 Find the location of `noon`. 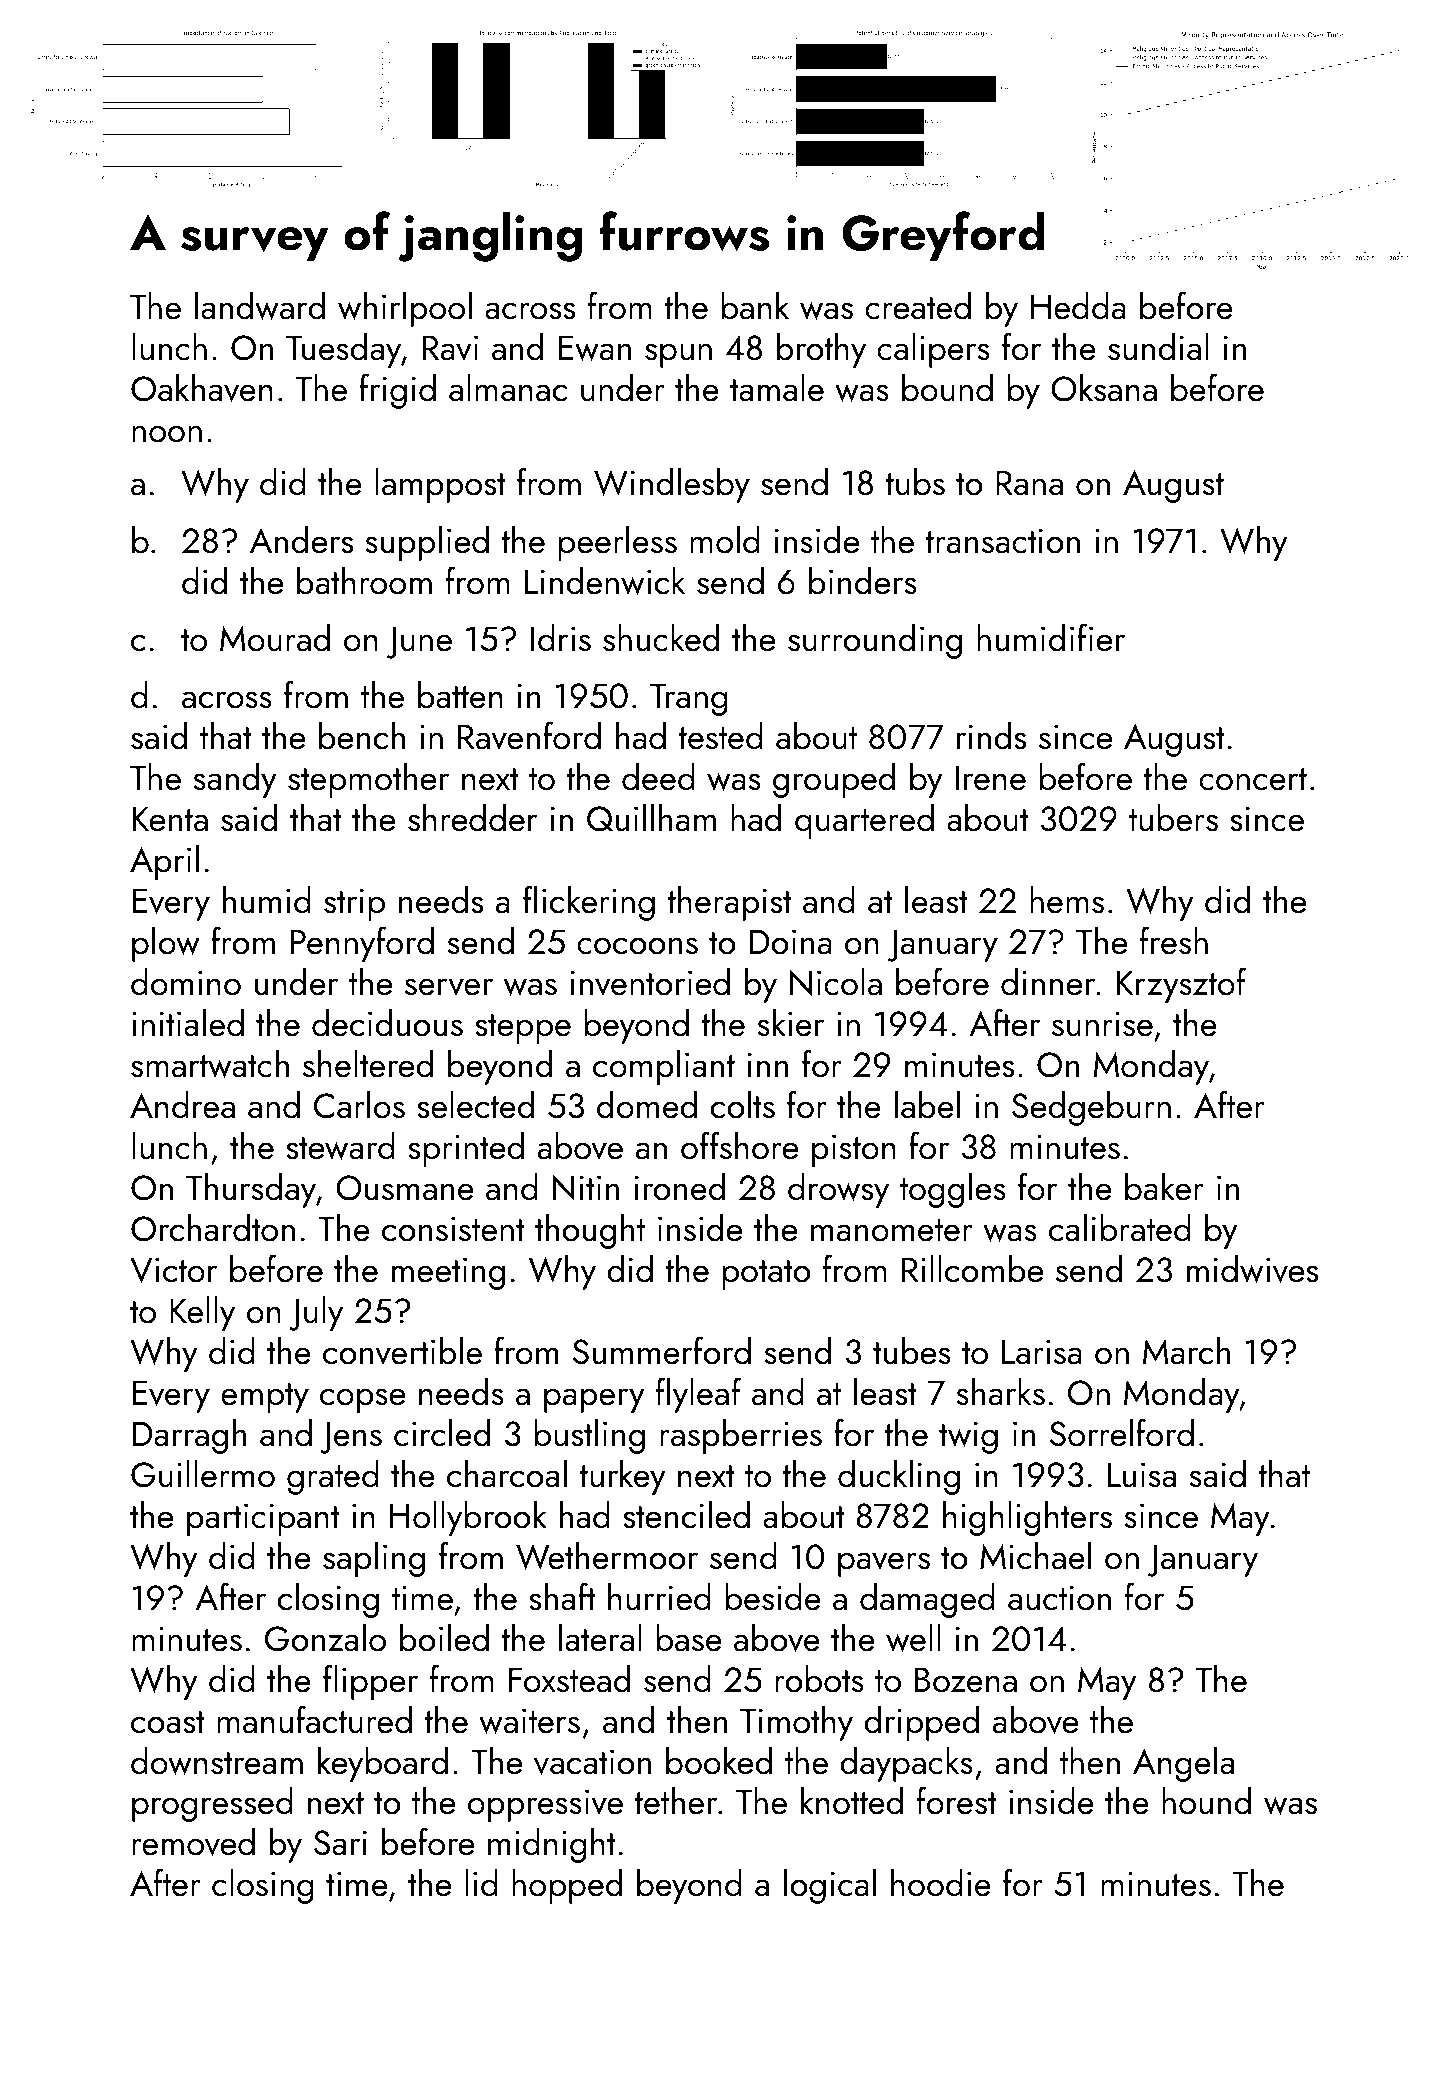

noon is located at coordinates (167, 434).
